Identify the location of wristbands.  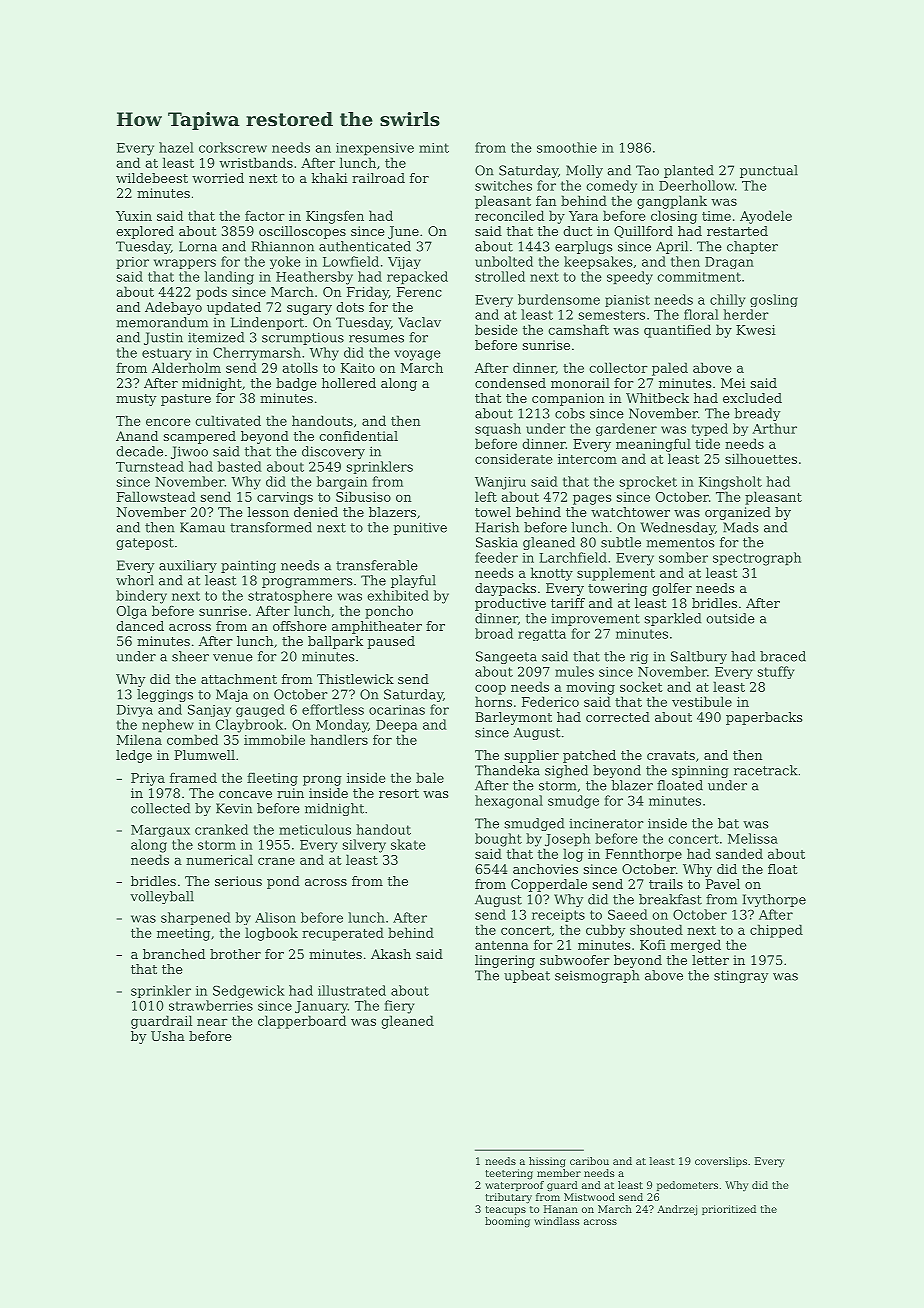
(256, 162).
